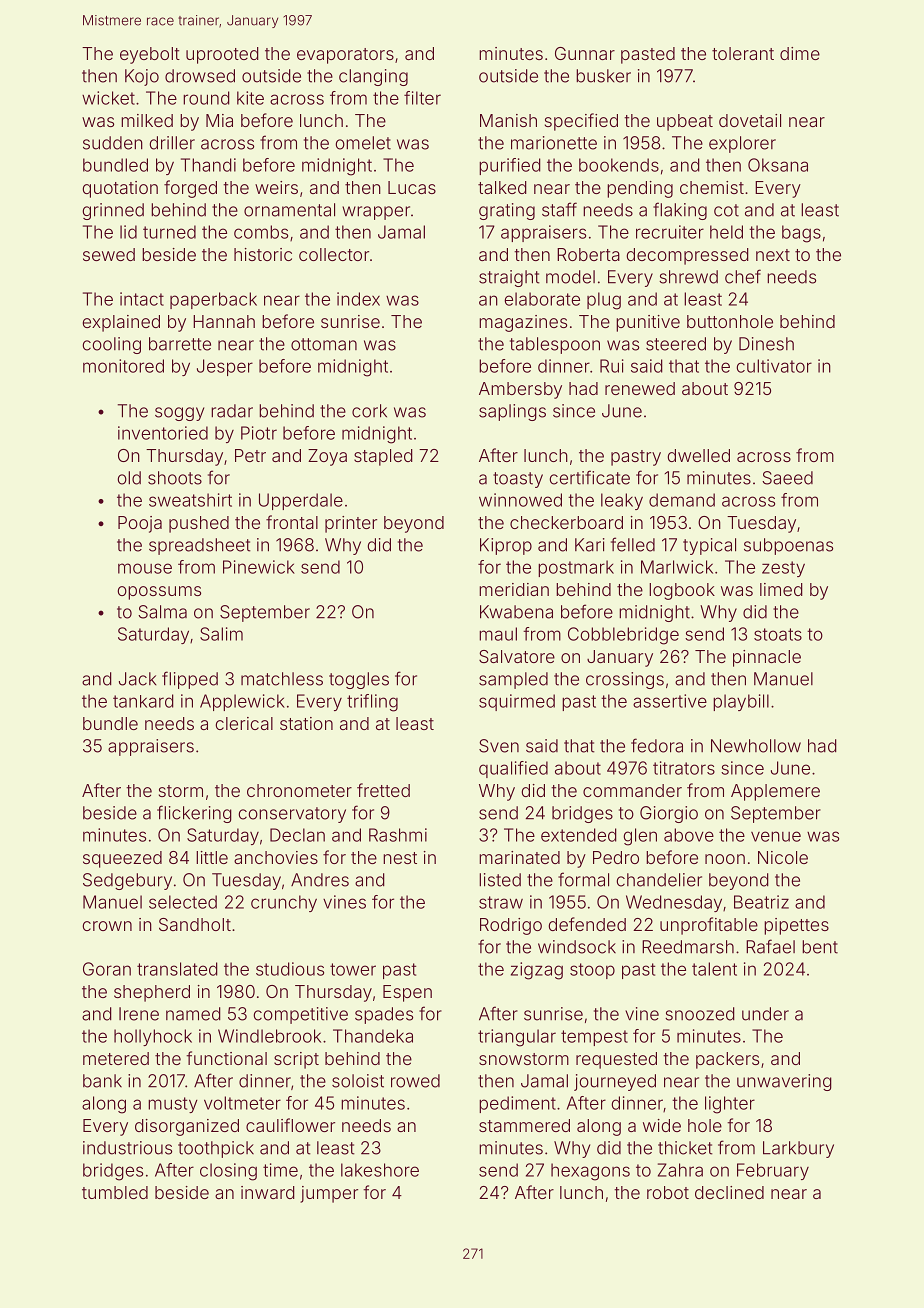 The height and width of the screenshot is (1308, 924). Describe the element at coordinates (200, 546) in the screenshot. I see `spreadsheet` at that location.
